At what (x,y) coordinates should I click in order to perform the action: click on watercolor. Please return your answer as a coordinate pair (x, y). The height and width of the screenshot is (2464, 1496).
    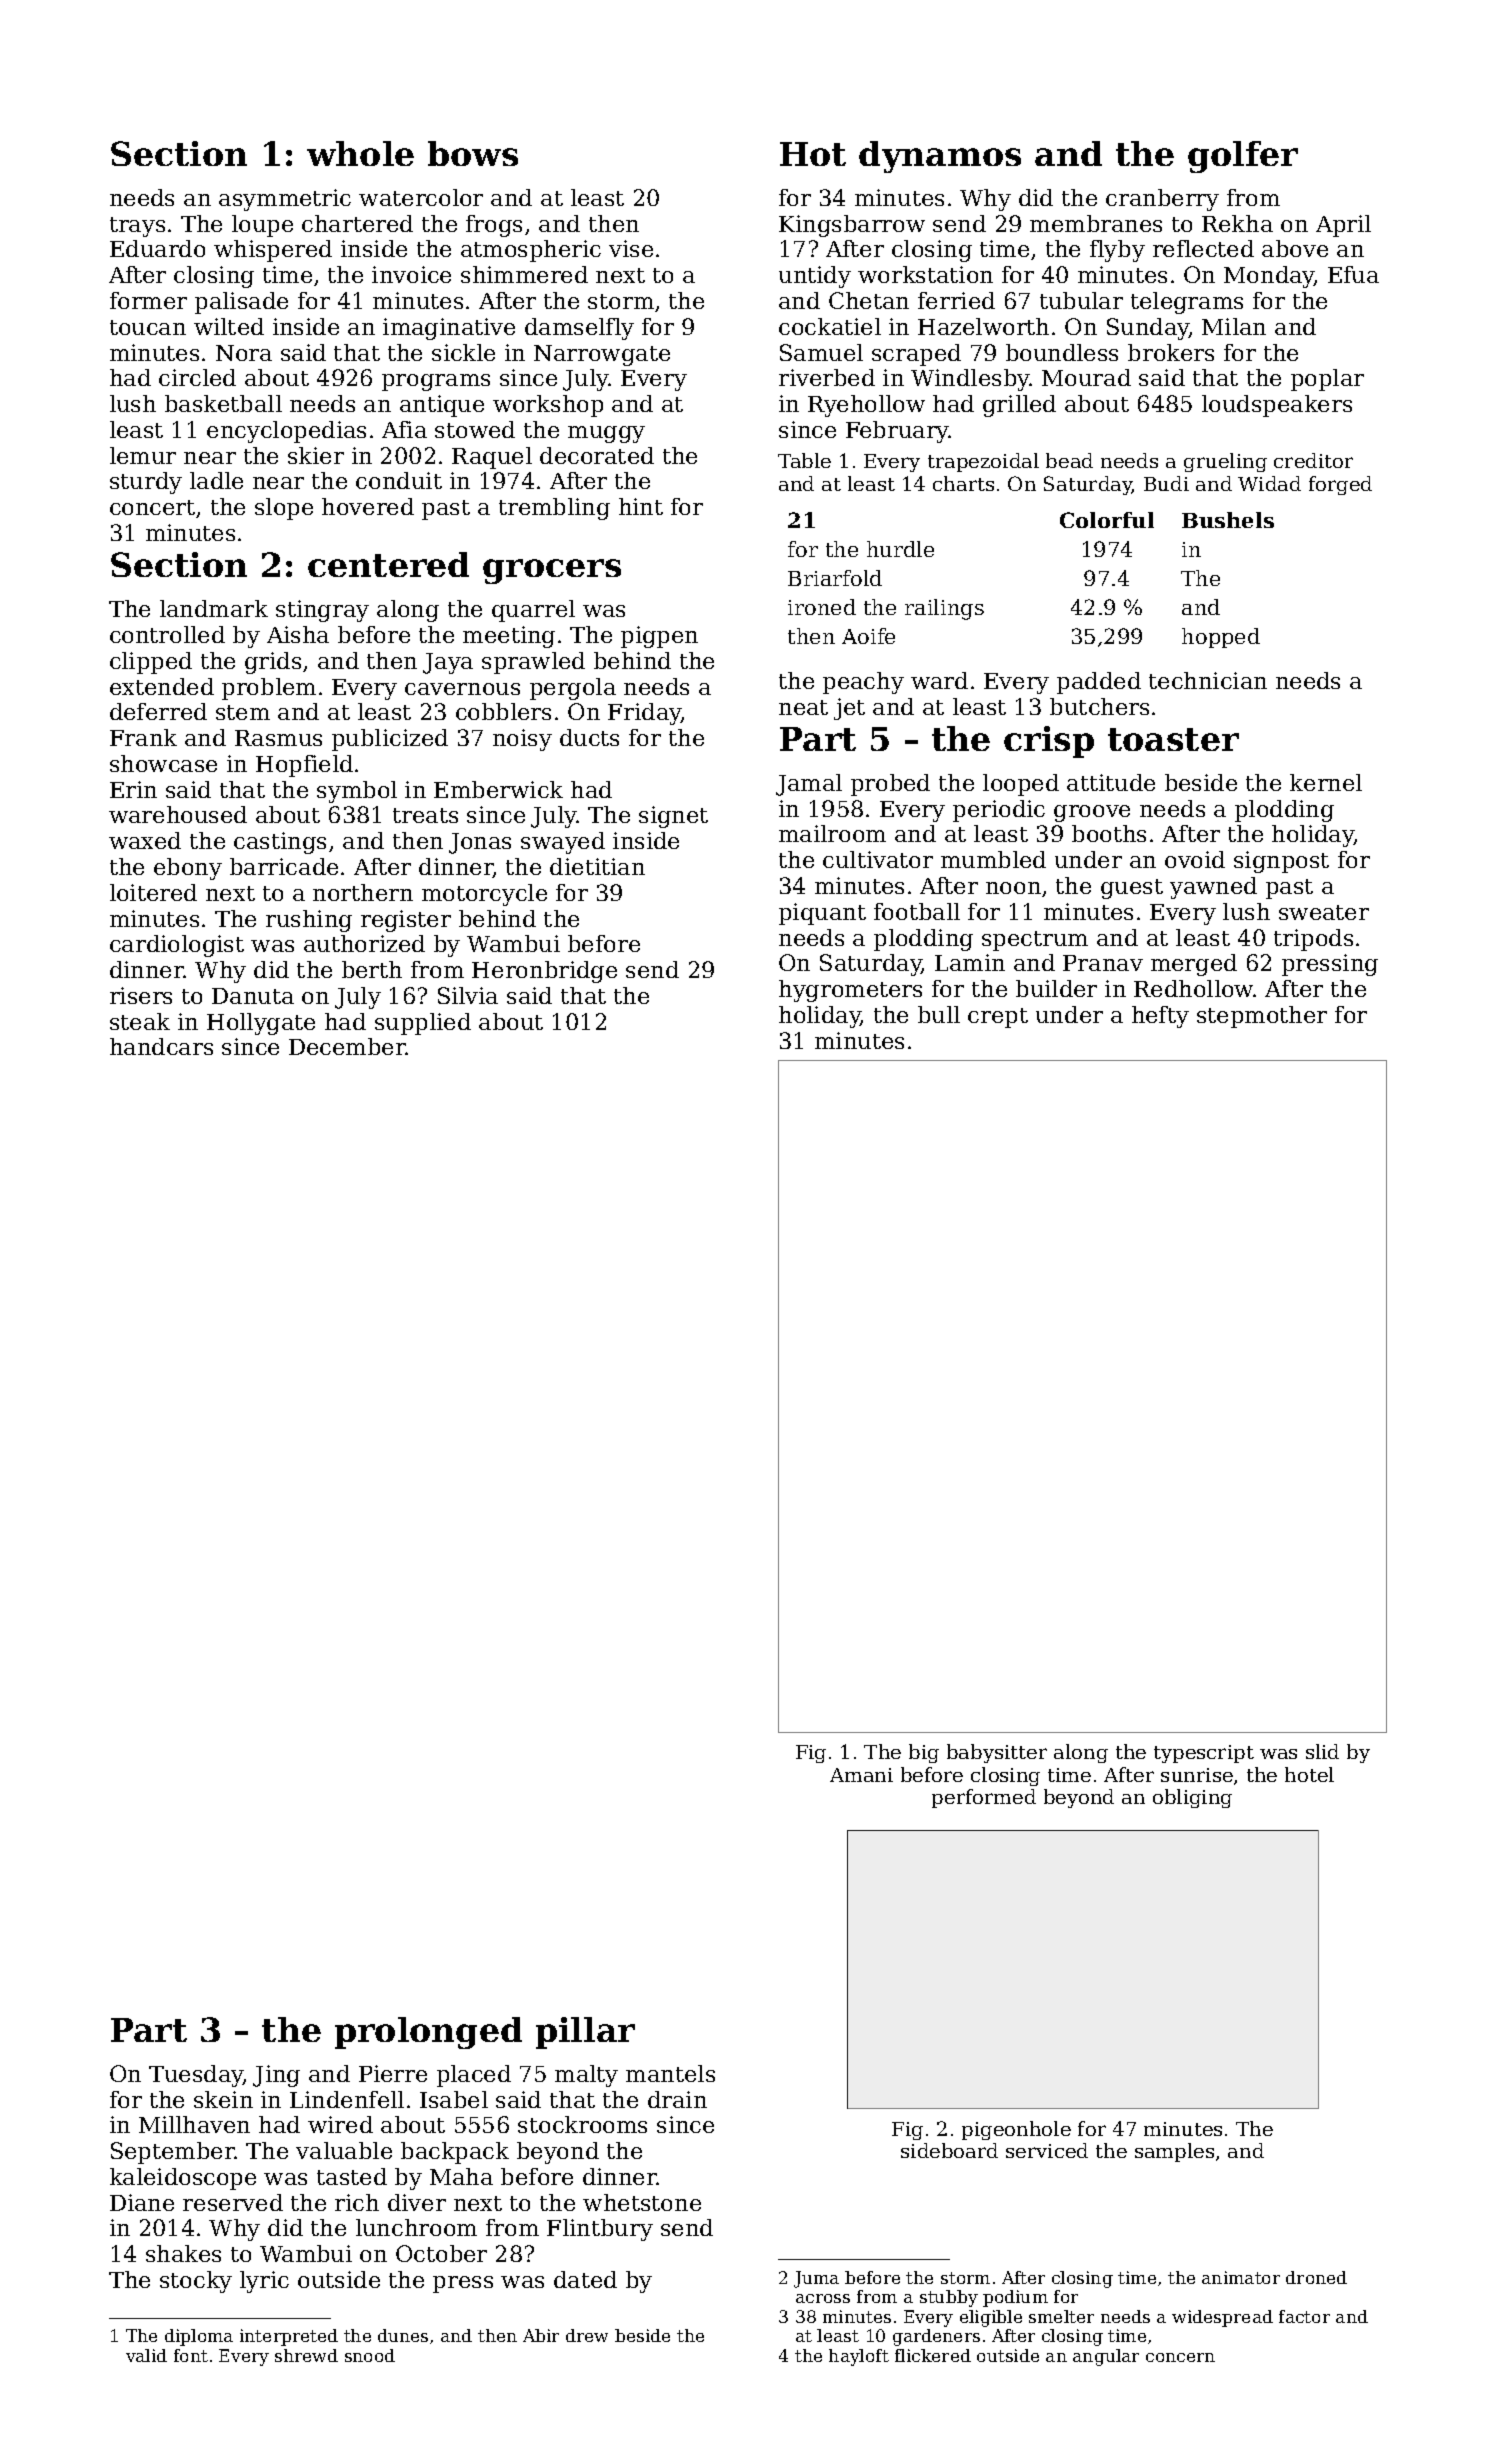
    Looking at the image, I should click on (421, 197).
